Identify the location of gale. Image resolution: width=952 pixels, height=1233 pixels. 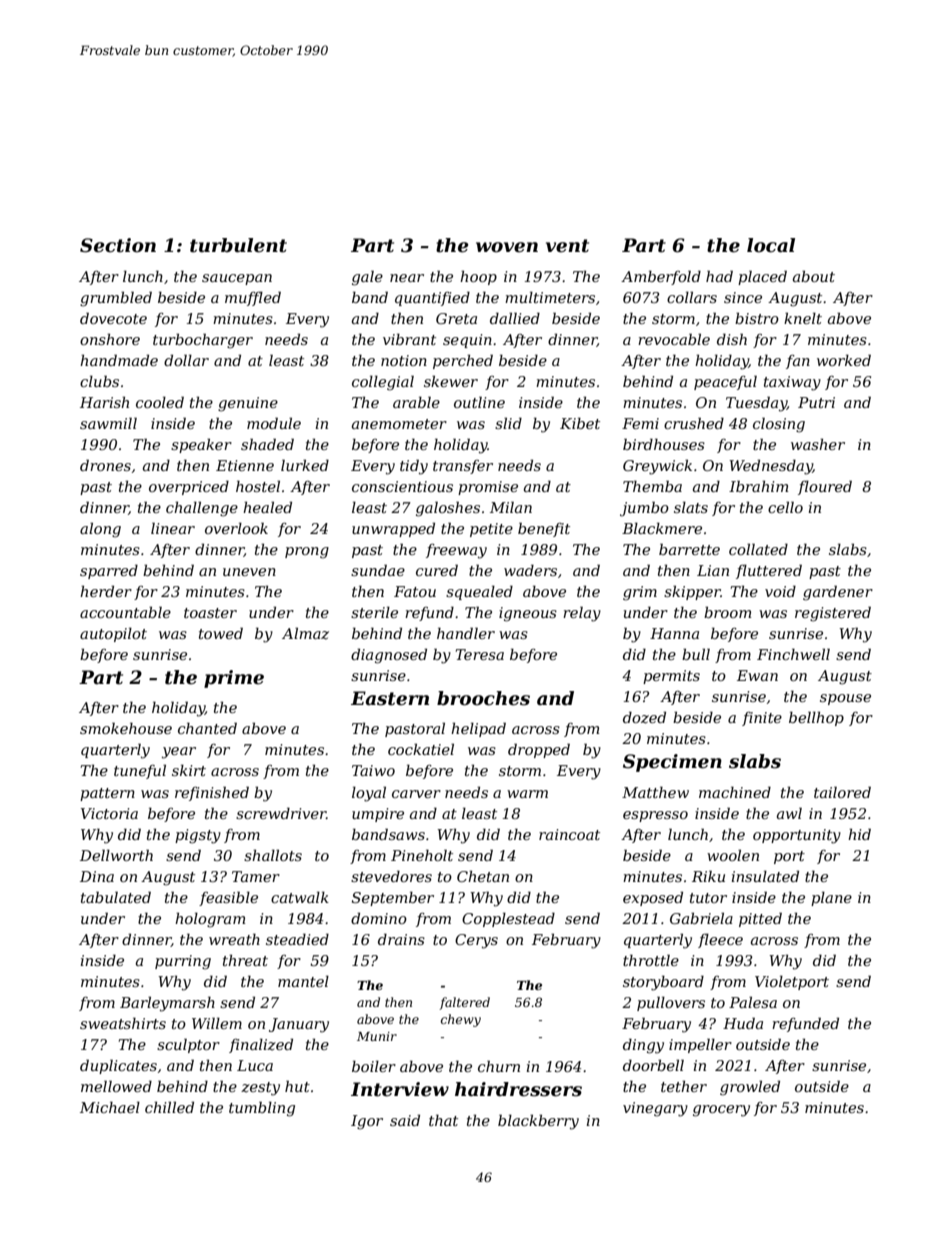
(367, 278).
